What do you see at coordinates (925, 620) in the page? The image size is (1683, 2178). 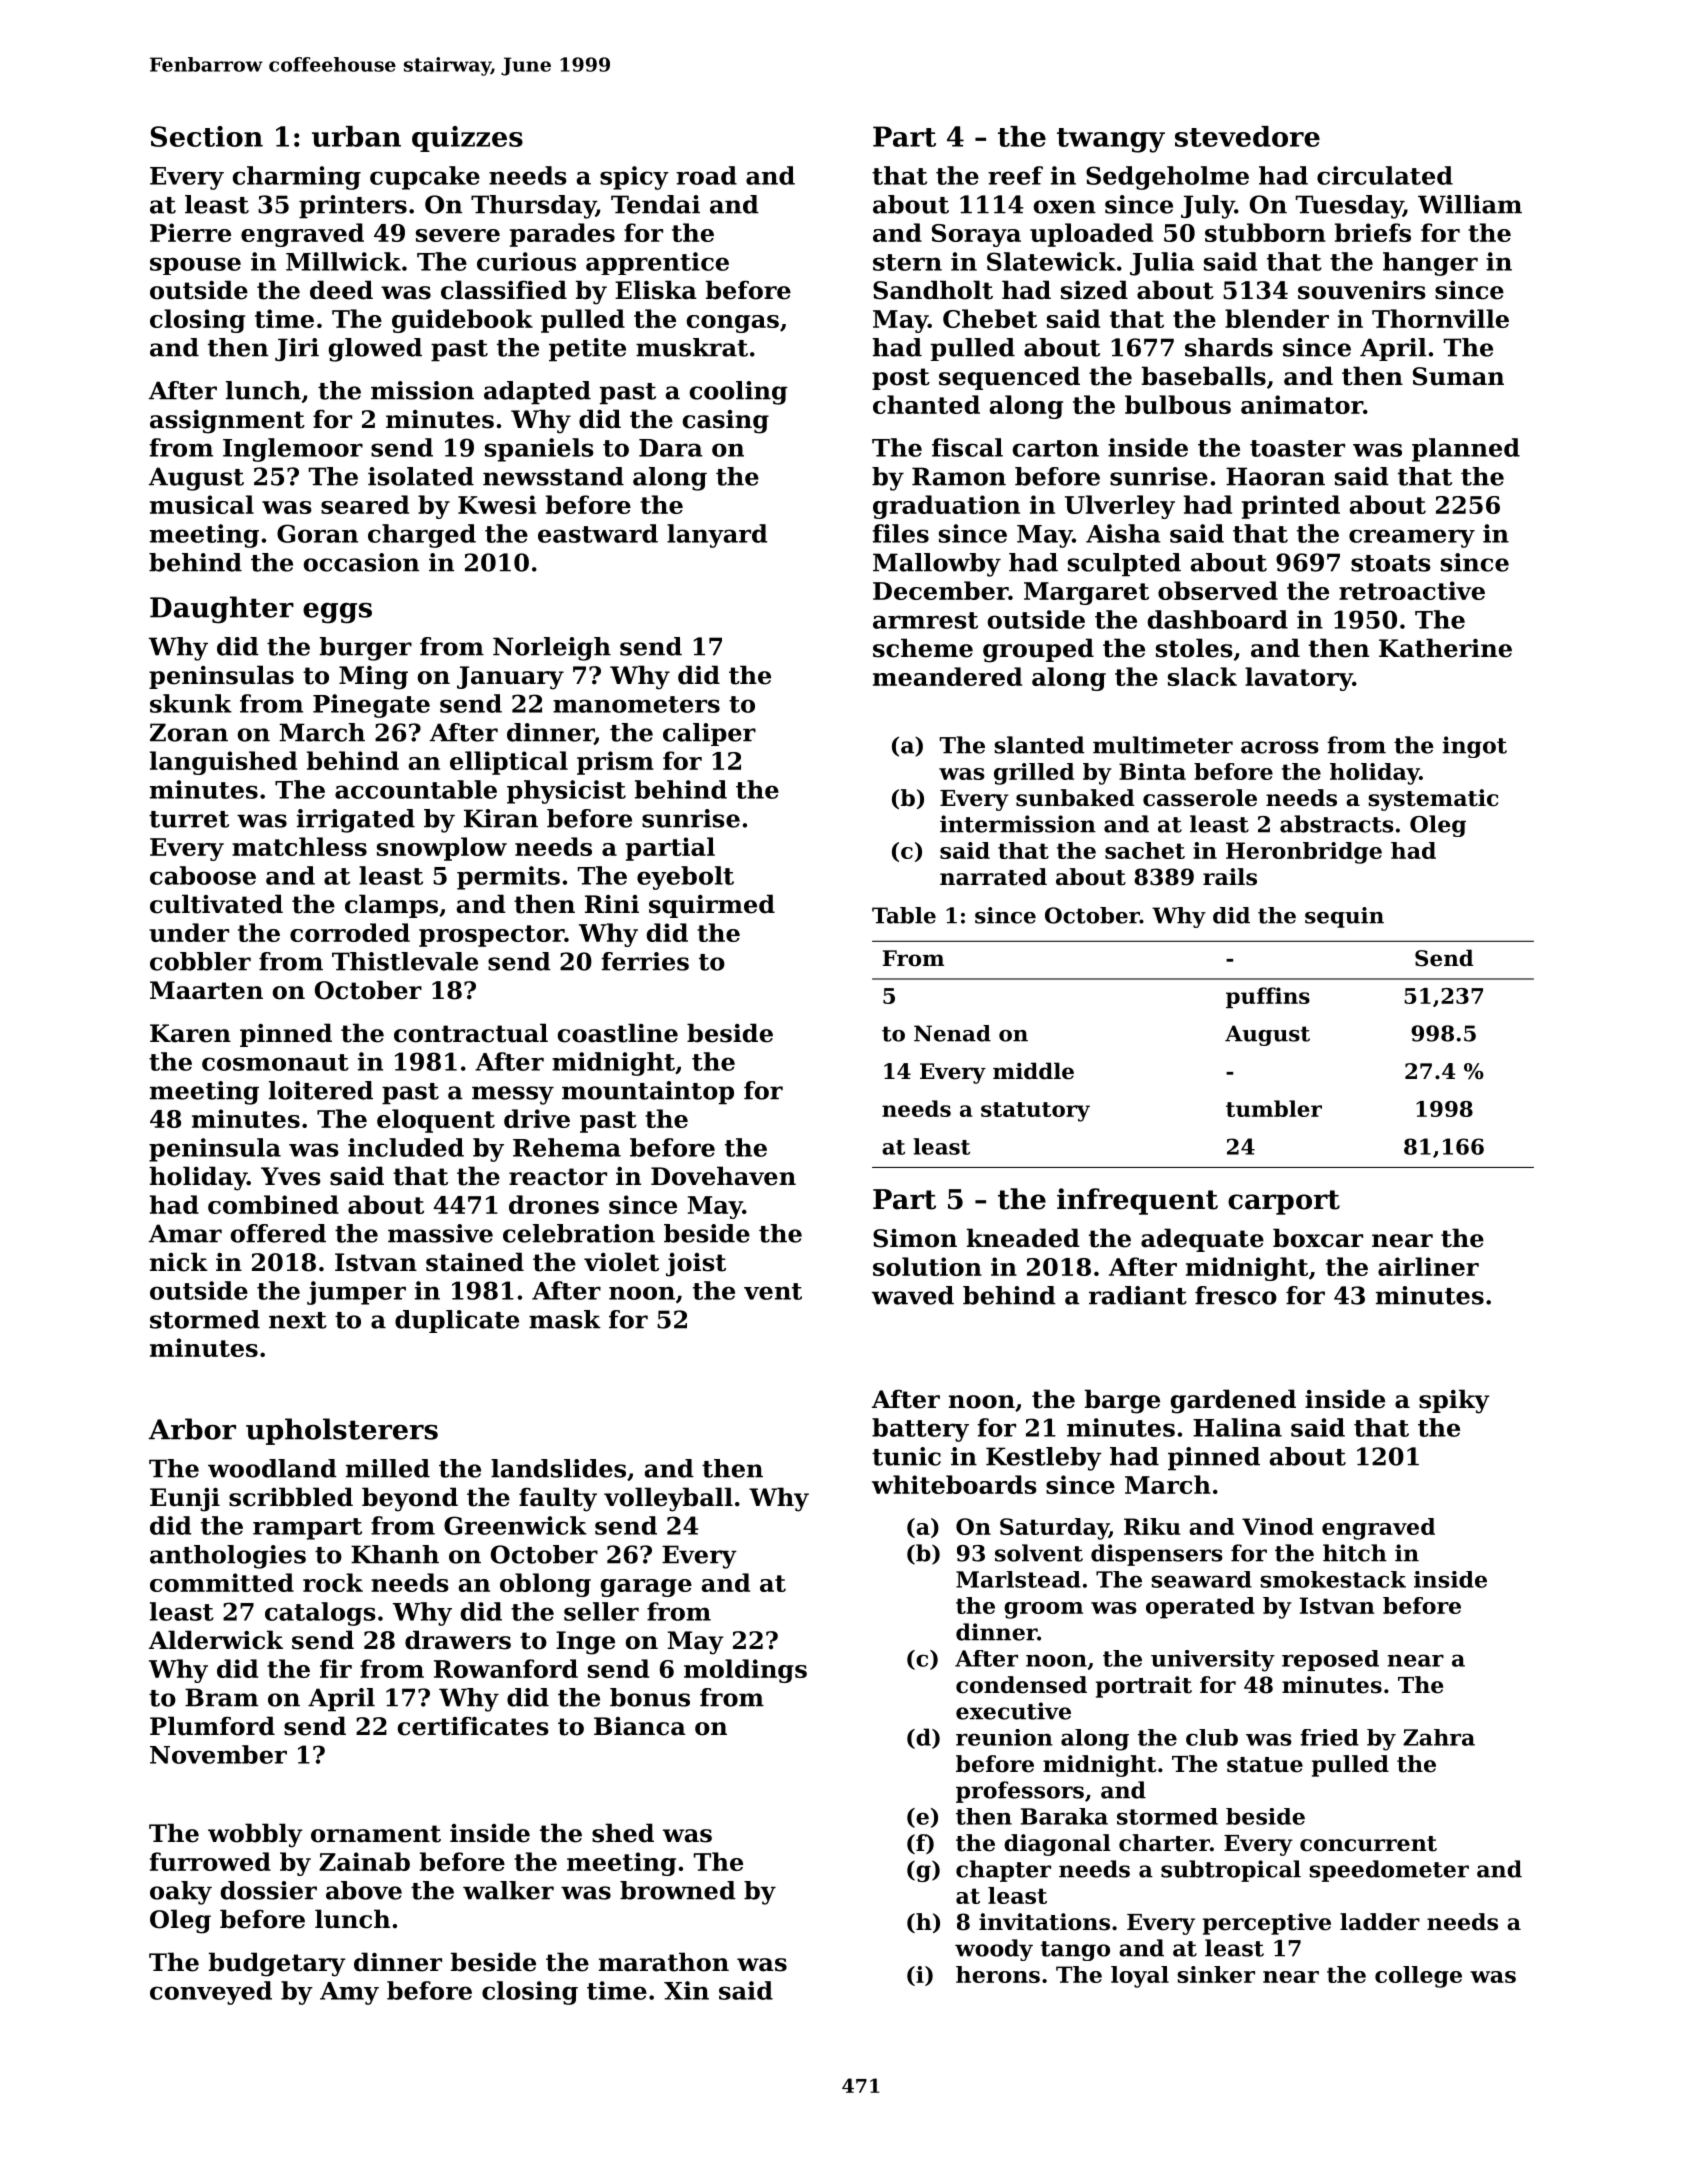 I see `armrest` at bounding box center [925, 620].
